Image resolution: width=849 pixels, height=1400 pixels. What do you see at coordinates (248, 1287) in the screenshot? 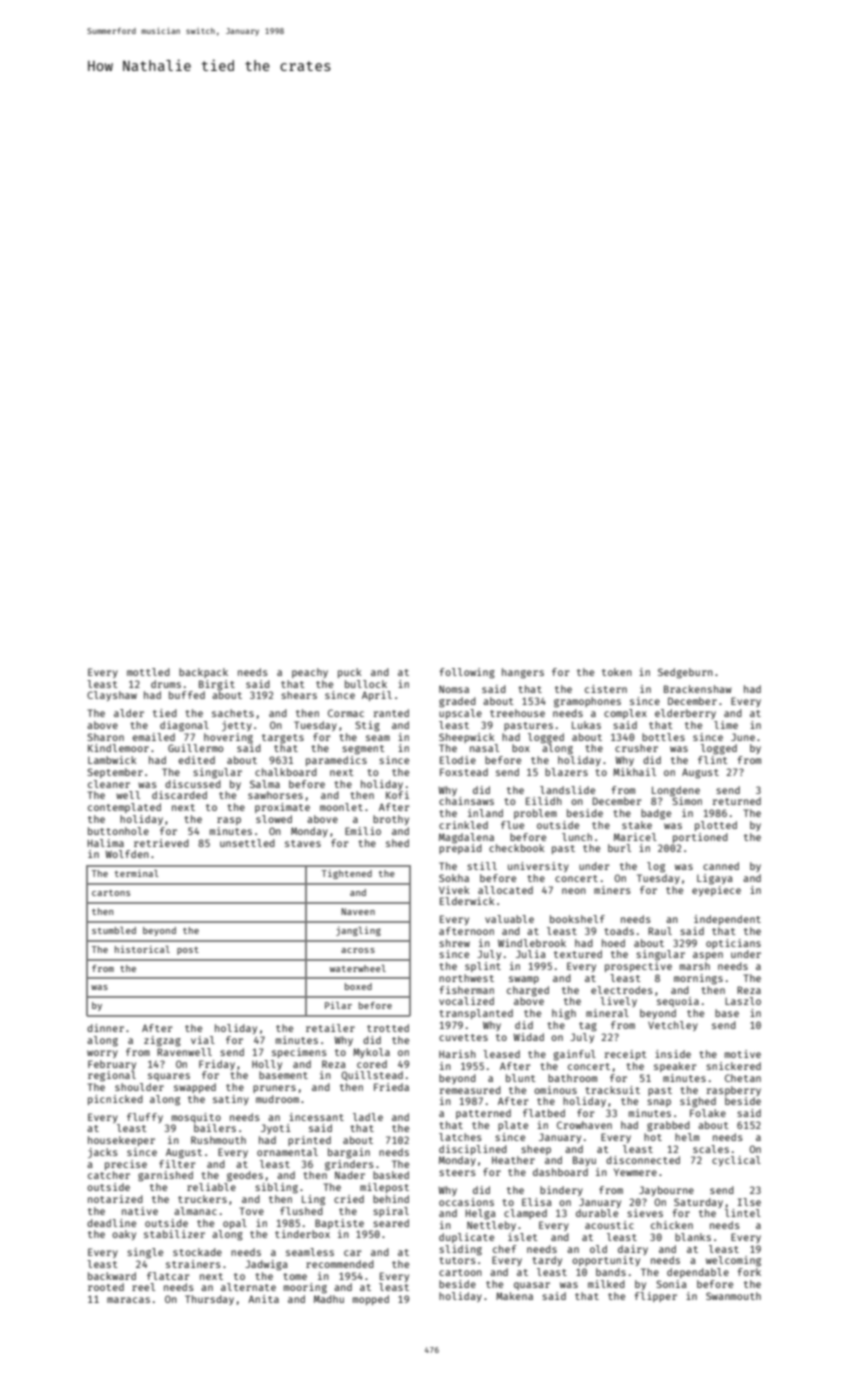
I see `alternate` at bounding box center [248, 1287].
